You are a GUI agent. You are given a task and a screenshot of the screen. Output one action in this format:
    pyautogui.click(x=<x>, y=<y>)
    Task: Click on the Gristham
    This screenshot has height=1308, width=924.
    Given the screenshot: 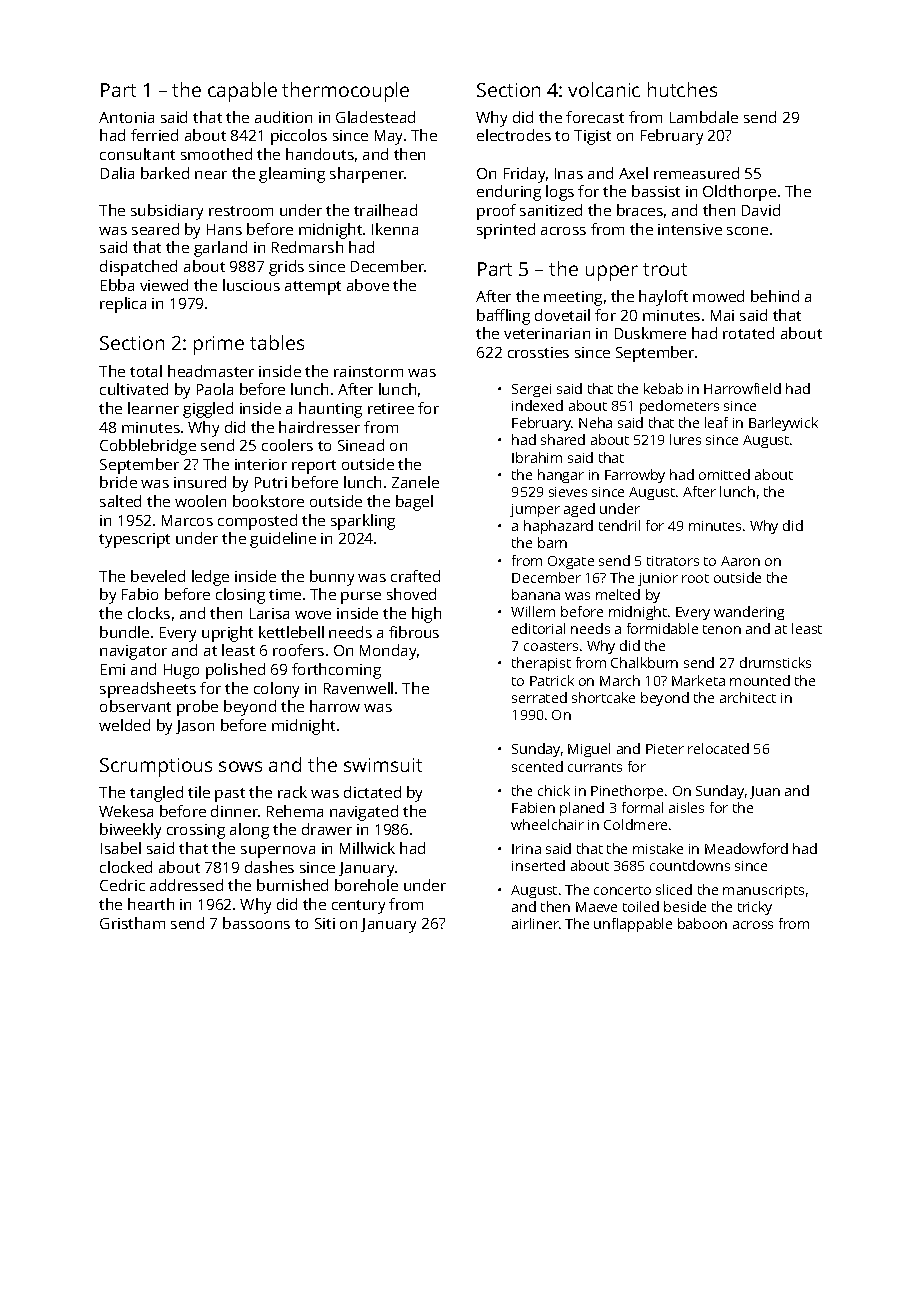 What is the action you would take?
    pyautogui.click(x=132, y=923)
